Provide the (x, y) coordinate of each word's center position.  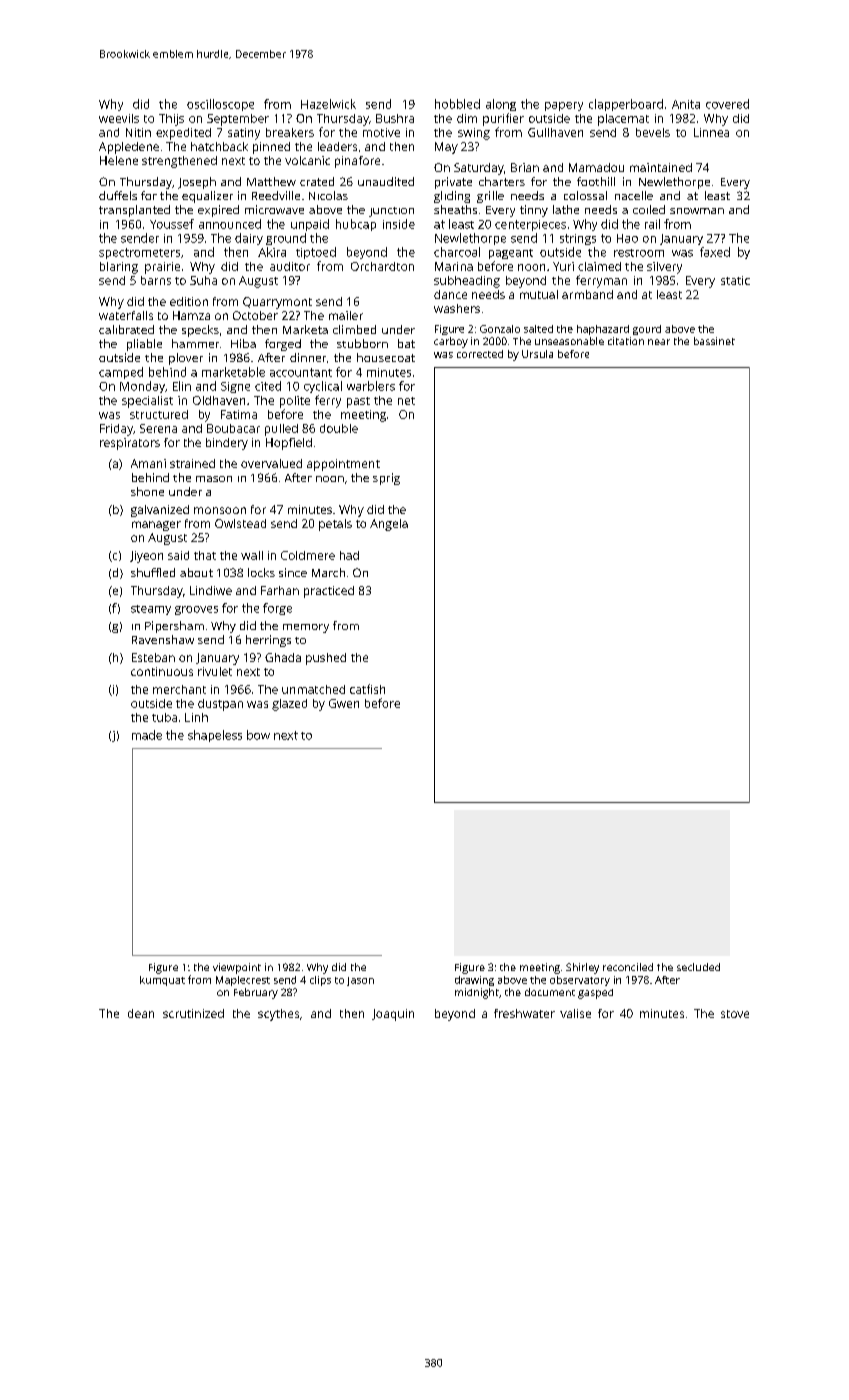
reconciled (628, 967)
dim (467, 118)
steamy (151, 610)
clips (320, 981)
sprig (386, 479)
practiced (329, 592)
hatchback (219, 146)
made (147, 735)
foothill (596, 181)
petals (335, 525)
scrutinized (193, 1013)
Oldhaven (219, 400)
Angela (389, 525)
